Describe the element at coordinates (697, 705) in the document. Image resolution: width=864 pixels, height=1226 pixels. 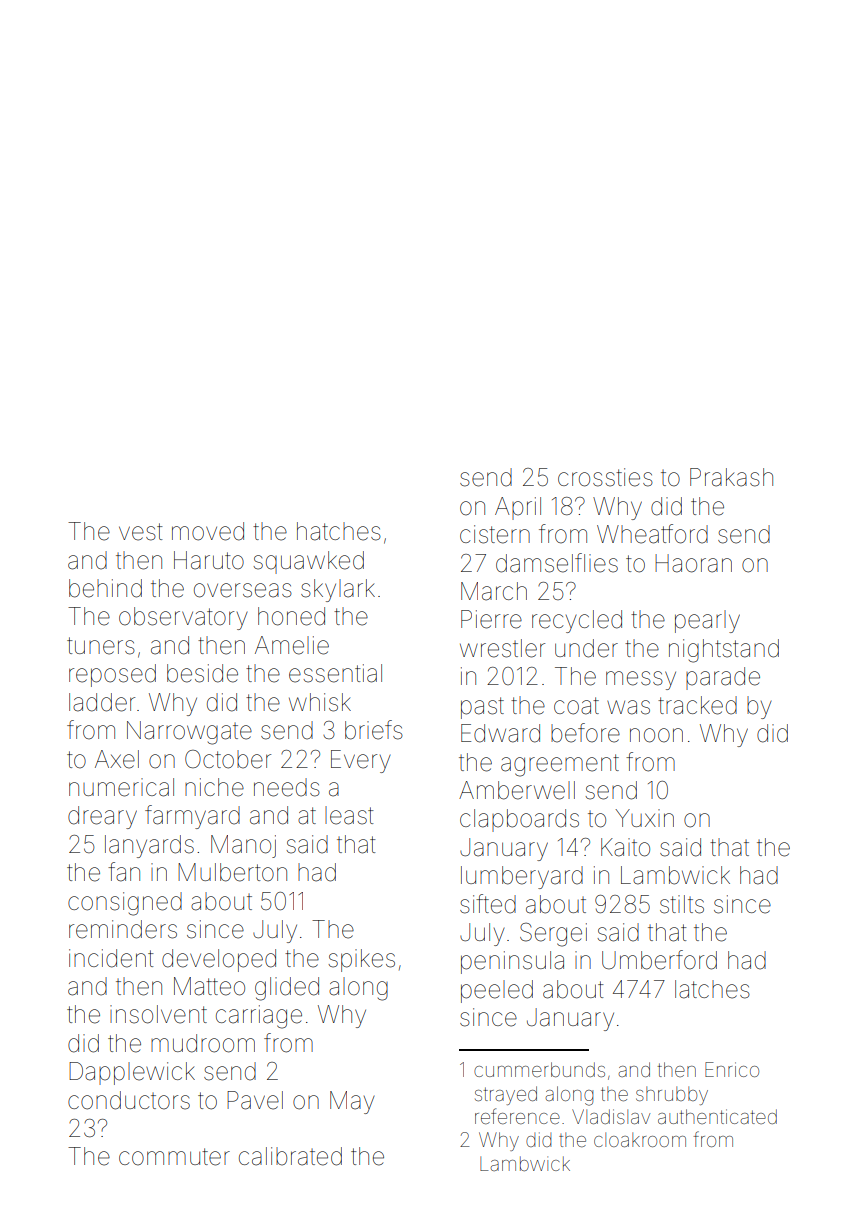
I see `tracked` at that location.
